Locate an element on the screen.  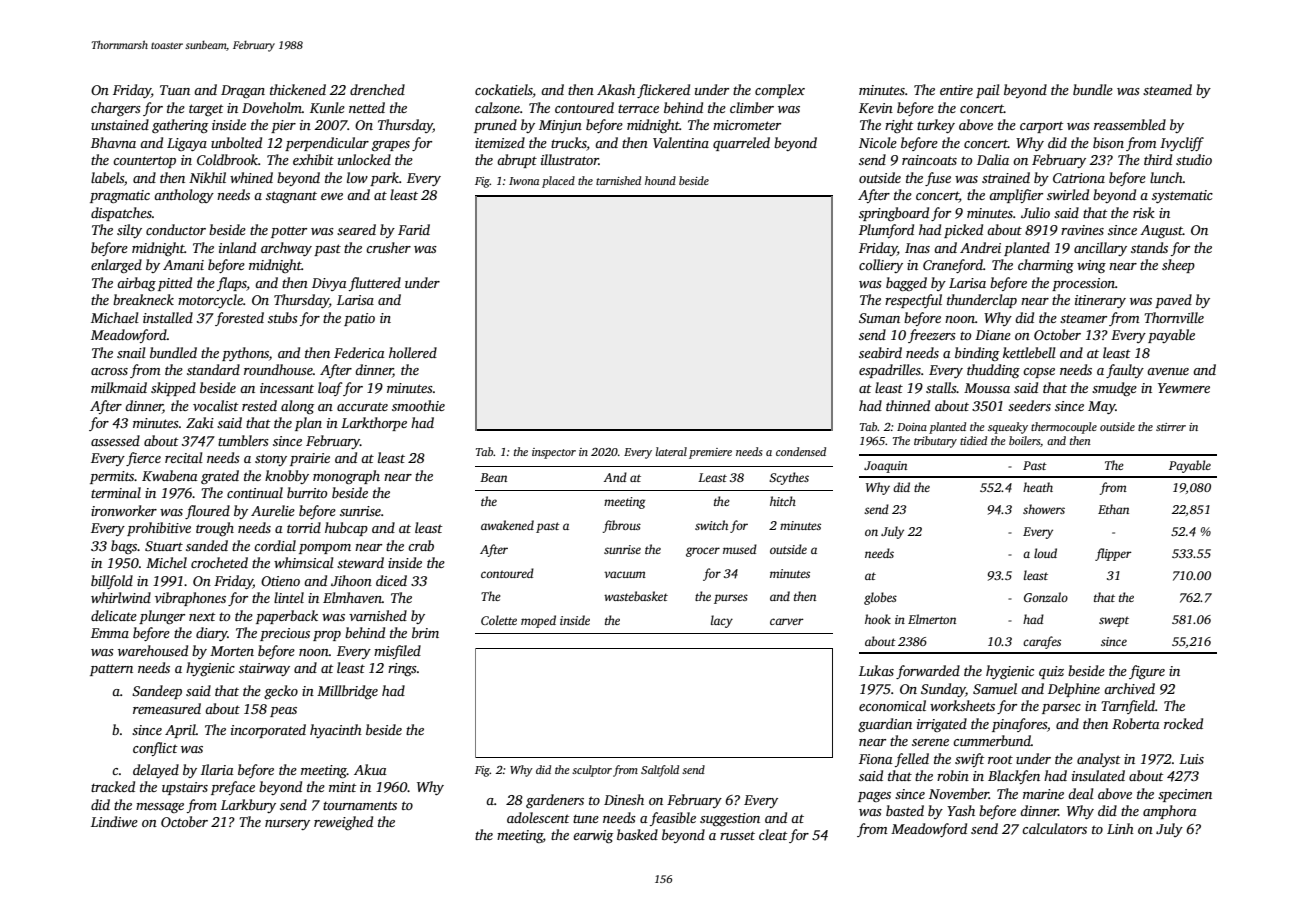
vacuum is located at coordinates (625, 574).
